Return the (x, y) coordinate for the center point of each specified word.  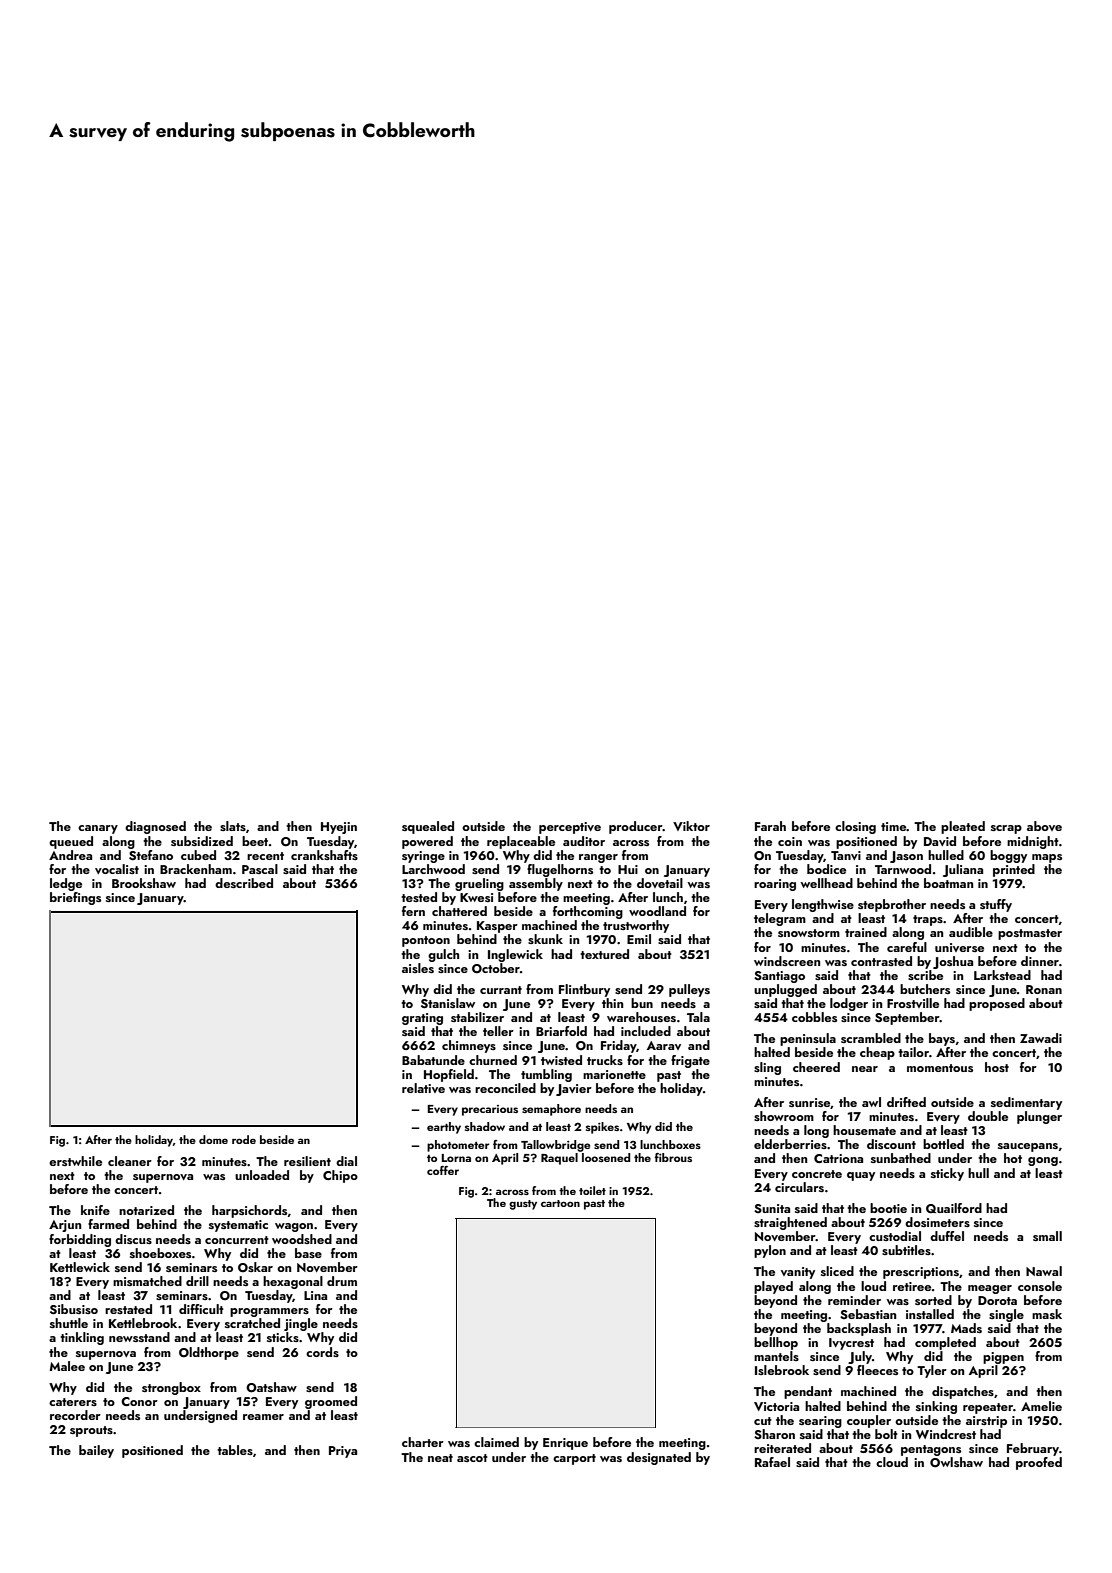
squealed (428, 827)
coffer (443, 1170)
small (1047, 1236)
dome (213, 1139)
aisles (418, 968)
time (894, 826)
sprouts (91, 1431)
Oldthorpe (209, 1353)
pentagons (931, 1450)
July (860, 1357)
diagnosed (155, 827)
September (907, 1018)
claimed (496, 1442)
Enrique (565, 1444)
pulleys (689, 990)
